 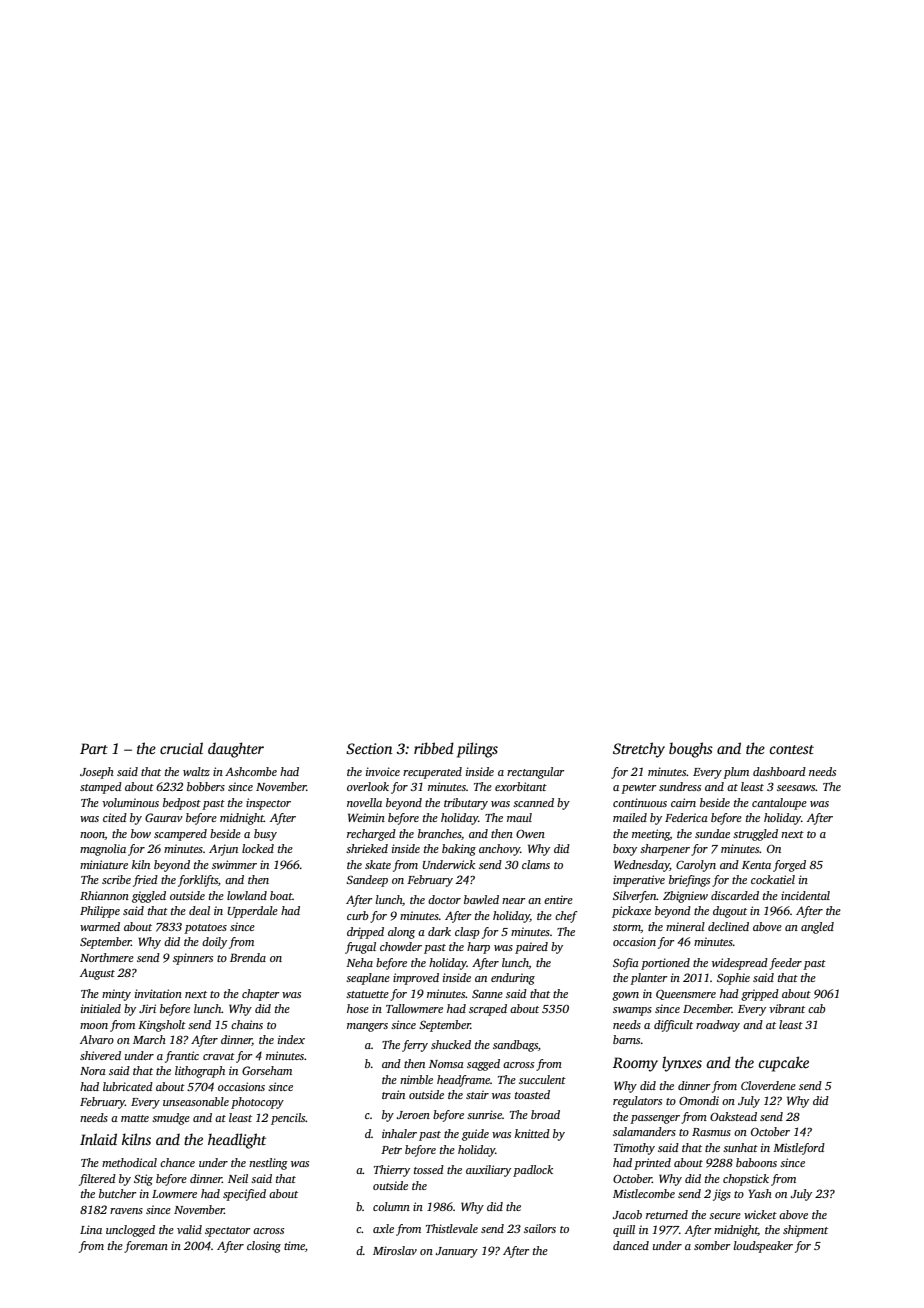 I want to click on angled, so click(x=817, y=928).
